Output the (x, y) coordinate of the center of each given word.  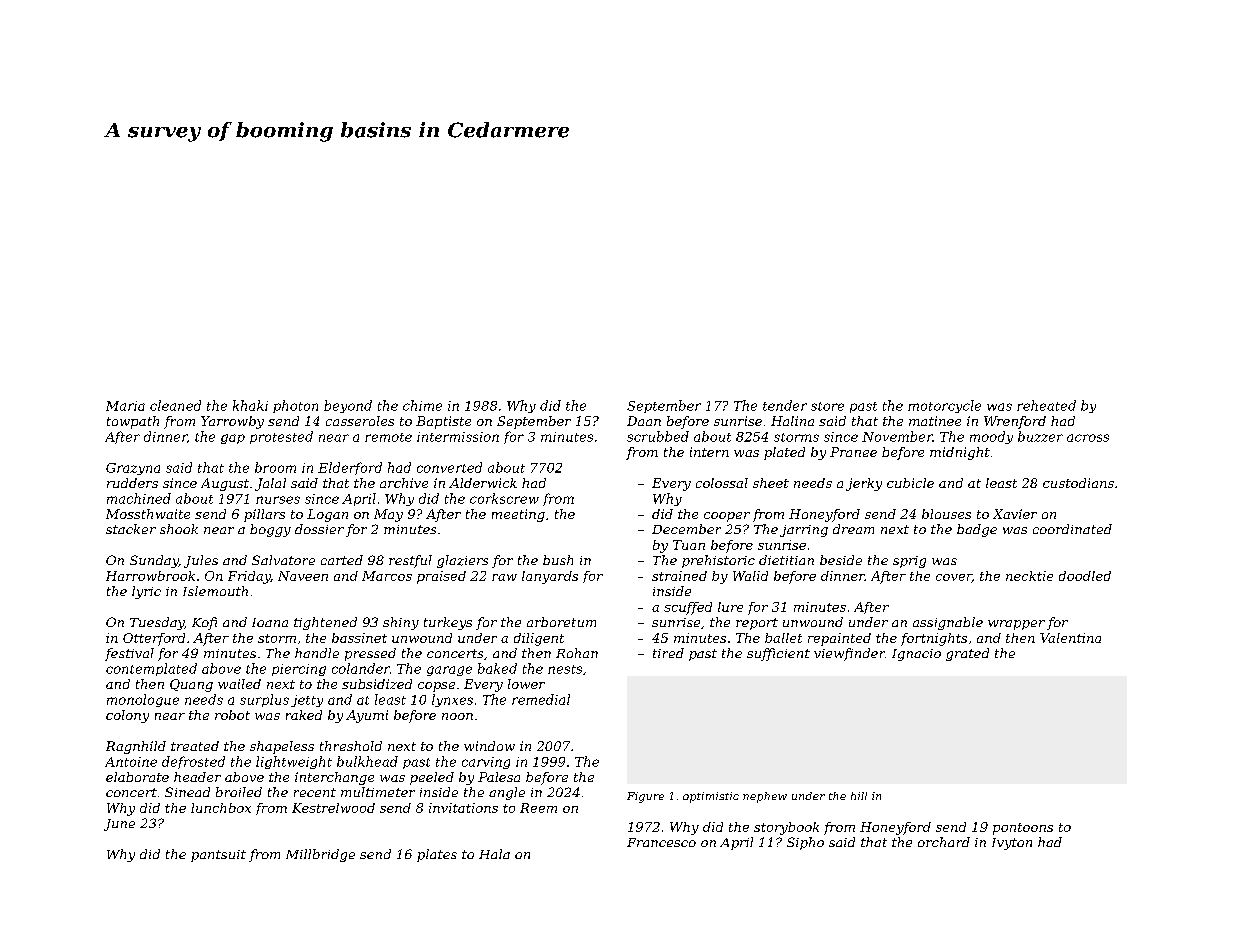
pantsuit (218, 856)
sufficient (778, 654)
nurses (278, 500)
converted (449, 467)
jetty (307, 701)
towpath (133, 422)
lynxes (452, 700)
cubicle (910, 483)
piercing (299, 670)
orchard (944, 842)
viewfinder (849, 654)
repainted (839, 639)
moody (991, 437)
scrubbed (658, 436)
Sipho (805, 843)
